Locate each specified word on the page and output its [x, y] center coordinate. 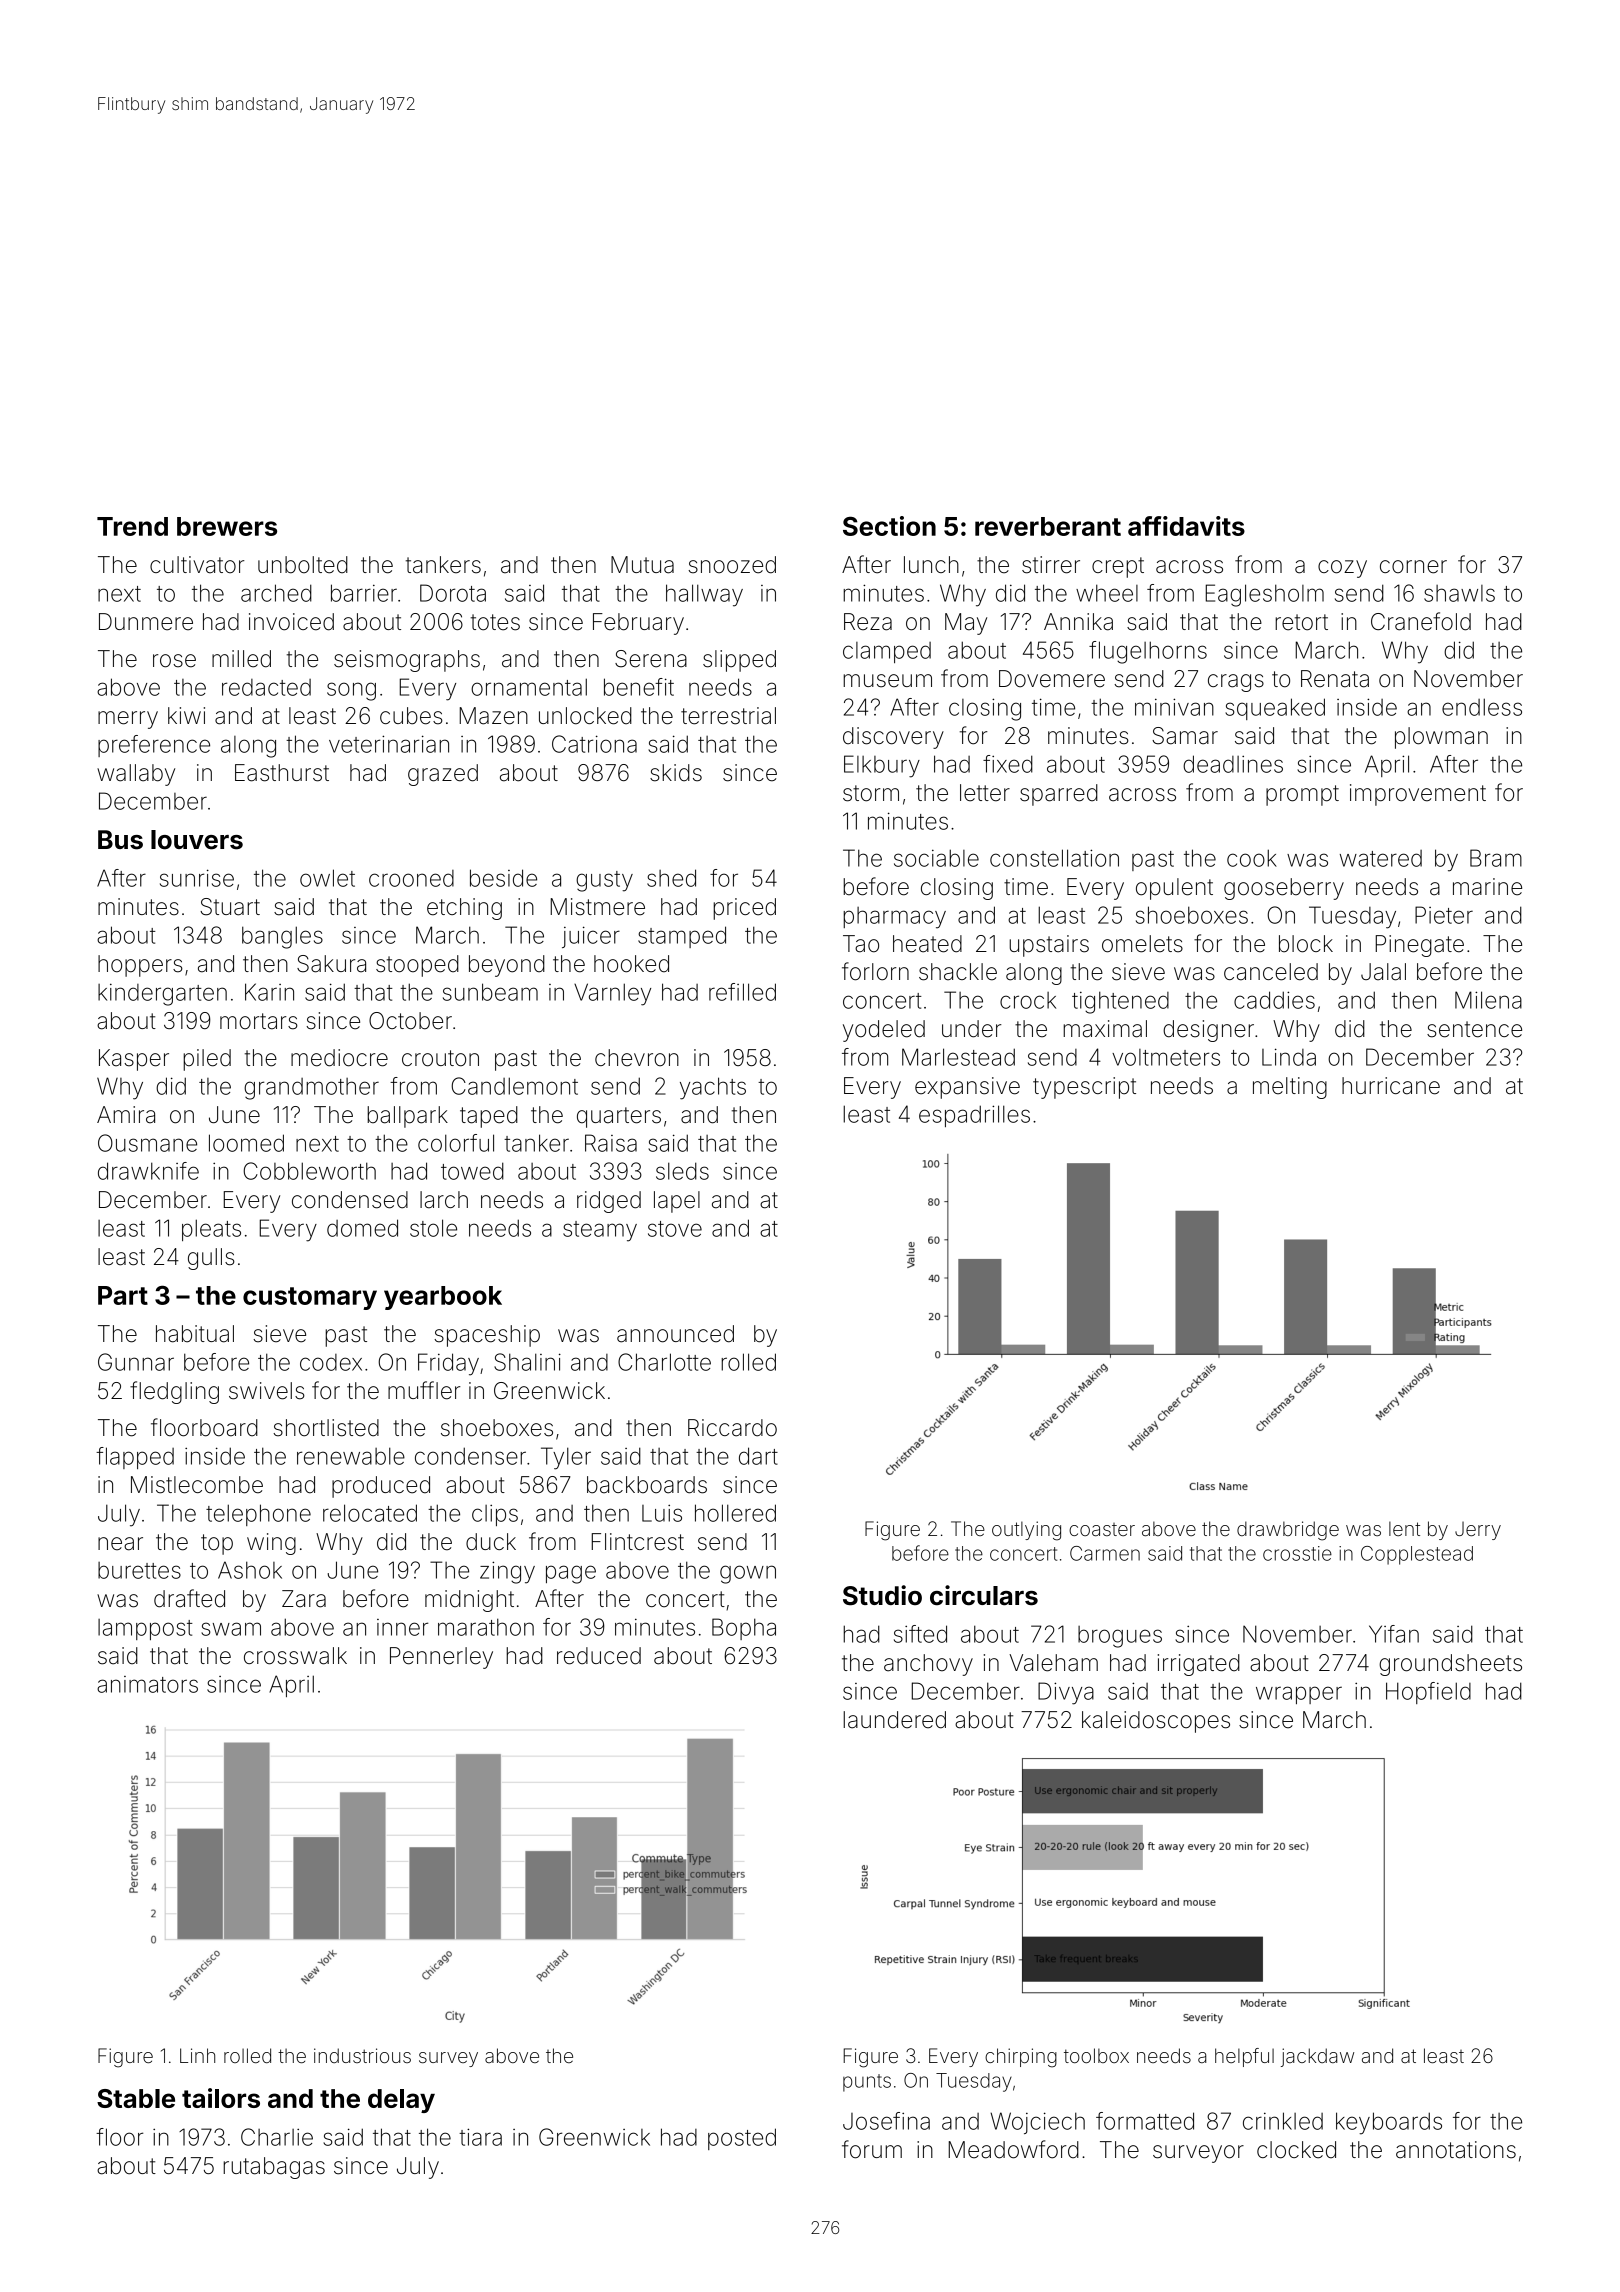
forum [872, 2149]
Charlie [277, 2137]
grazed [443, 775]
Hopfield [1428, 1693]
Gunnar [136, 1362]
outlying [1026, 1531]
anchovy [928, 1665]
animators [147, 1684]
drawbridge [1288, 1531]
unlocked [585, 716]
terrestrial [728, 716]
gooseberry [1284, 889]
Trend [132, 526]
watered [1381, 858]
